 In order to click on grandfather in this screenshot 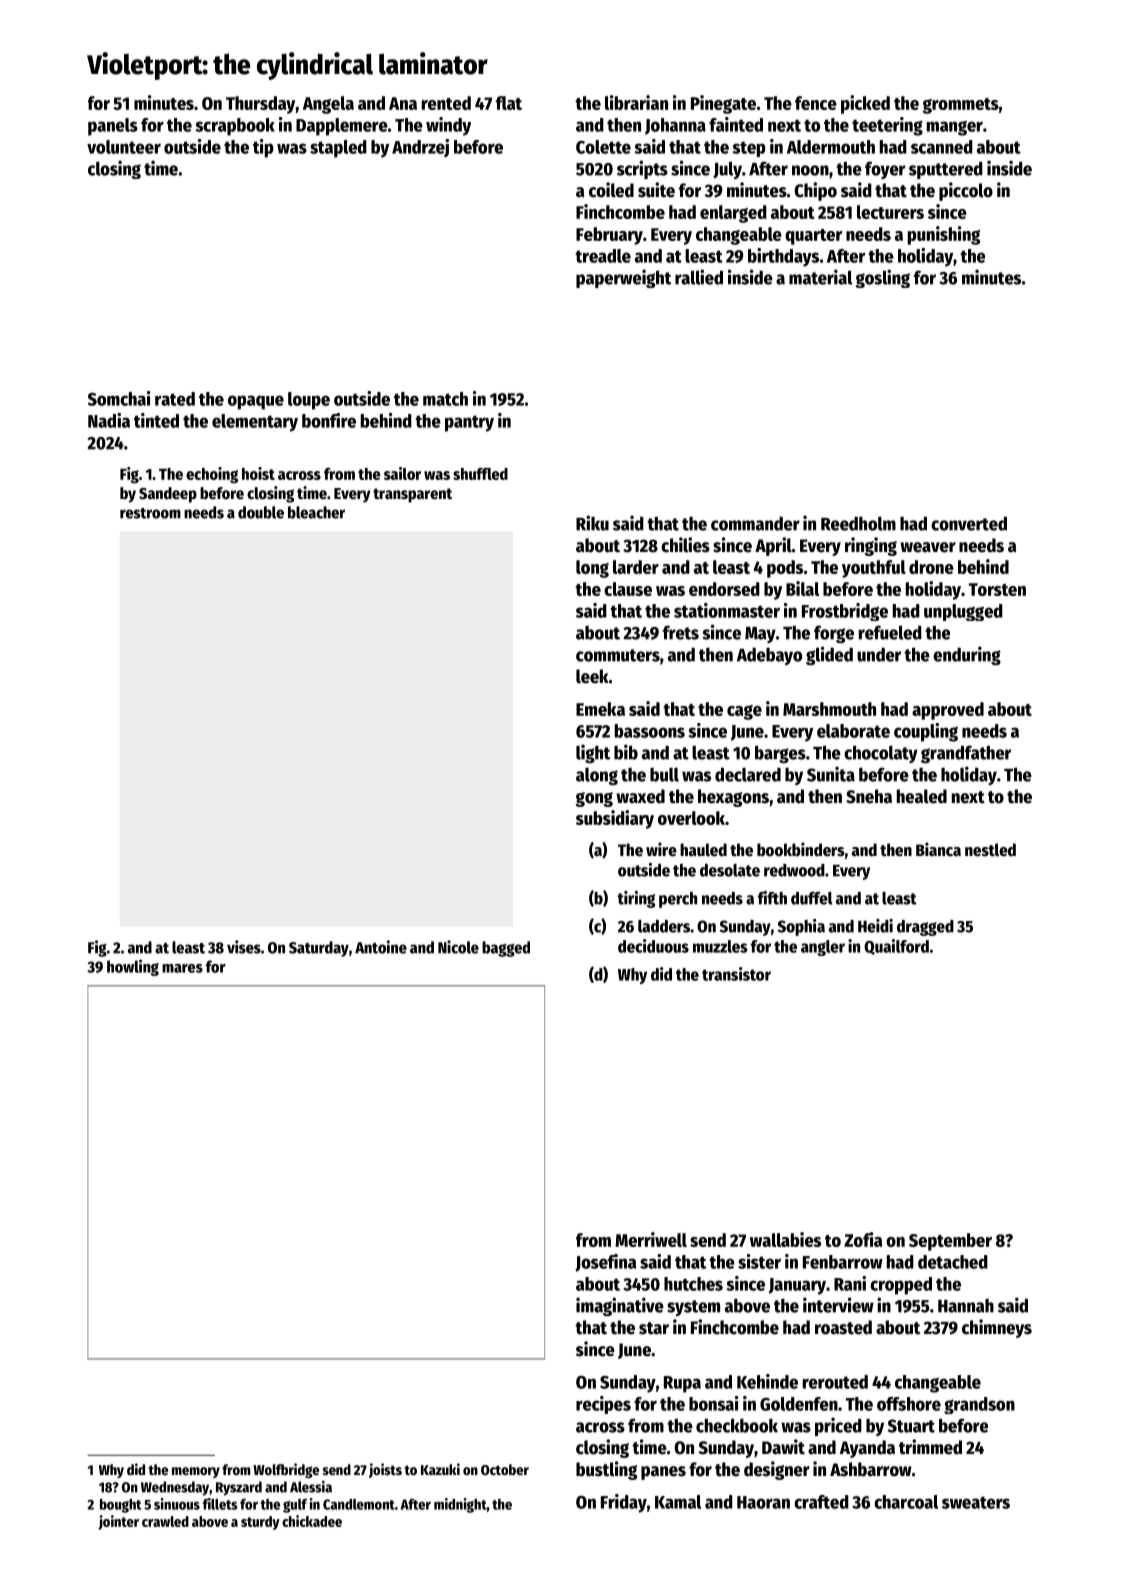, I will do `click(966, 754)`.
